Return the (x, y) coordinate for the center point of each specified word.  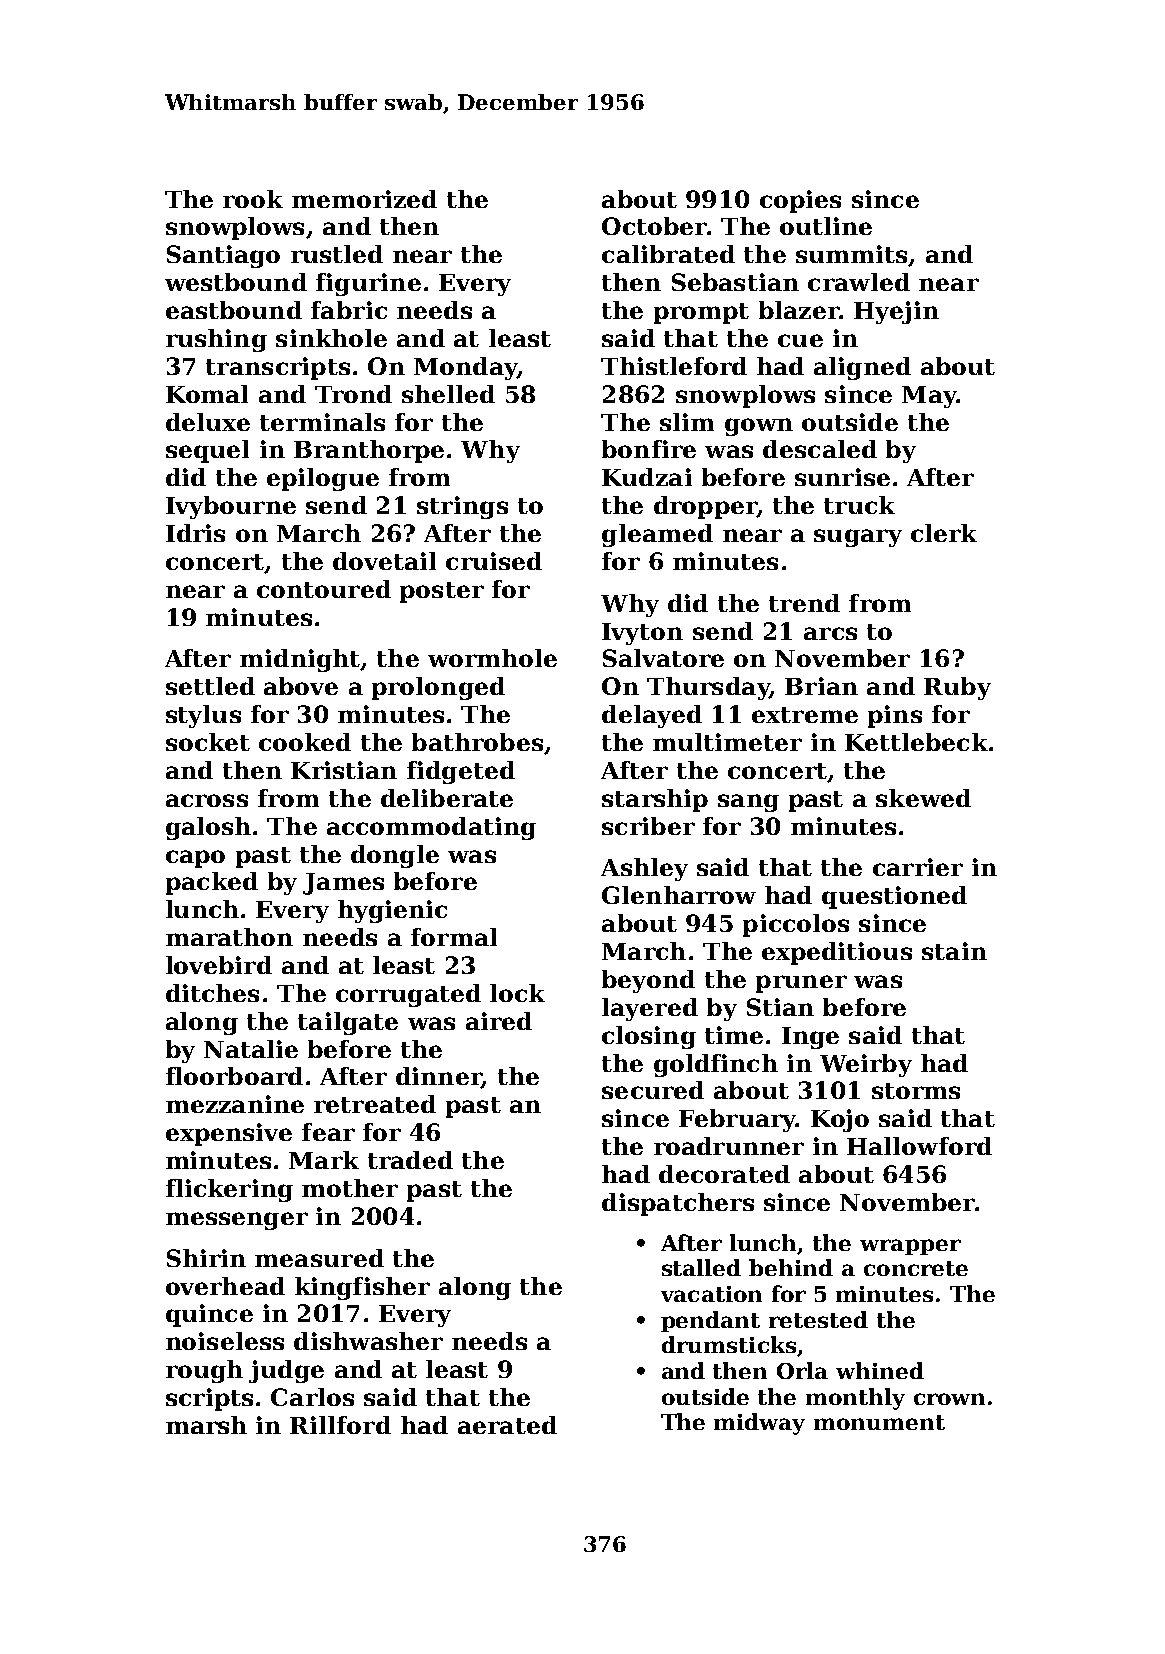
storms (916, 1091)
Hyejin (896, 312)
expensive (229, 1134)
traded (410, 1160)
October (654, 226)
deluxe (208, 422)
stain (954, 951)
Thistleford (674, 366)
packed (212, 883)
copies (800, 201)
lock (517, 993)
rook (253, 199)
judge (286, 1371)
